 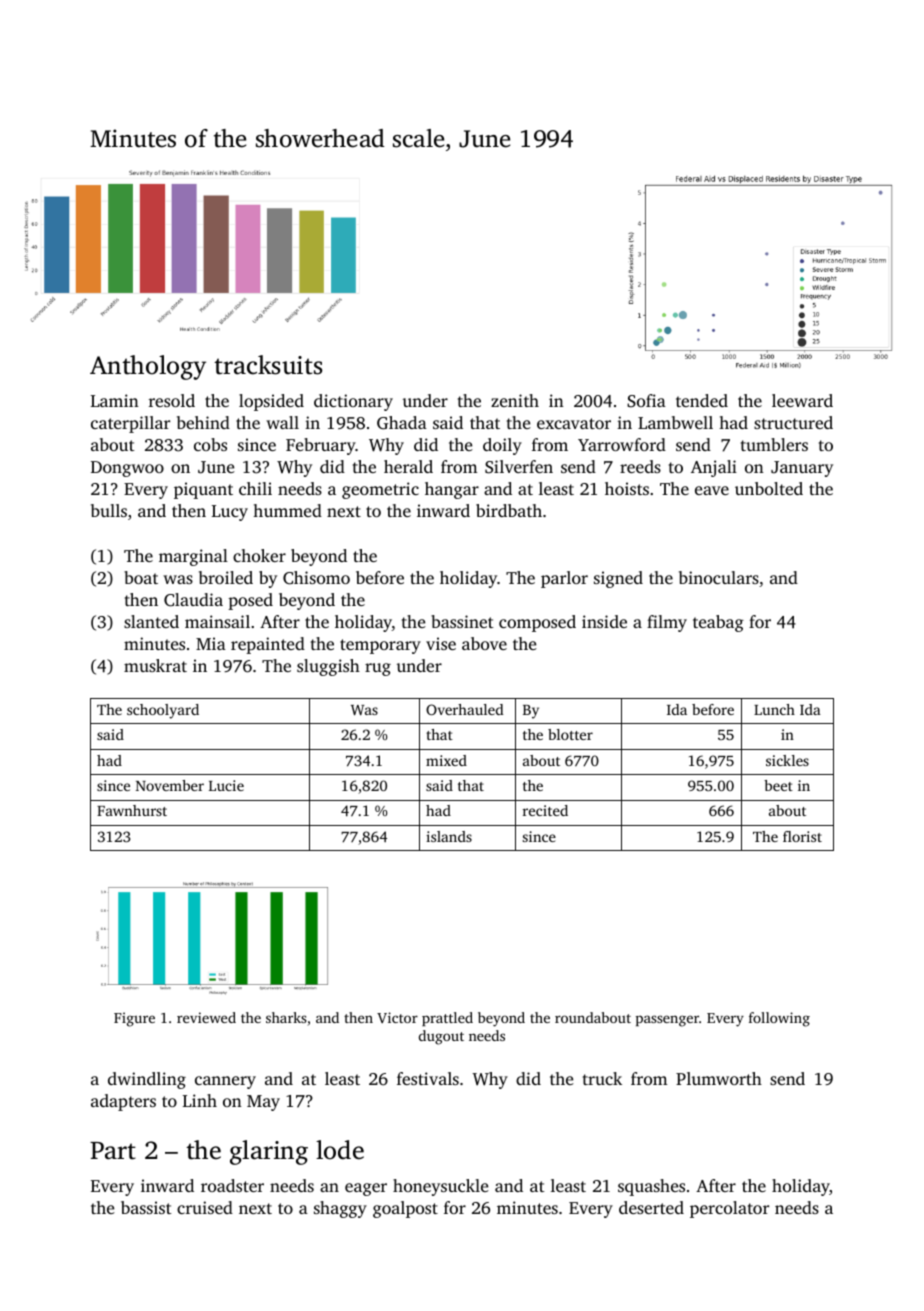 What do you see at coordinates (271, 402) in the screenshot?
I see `lopsided` at bounding box center [271, 402].
